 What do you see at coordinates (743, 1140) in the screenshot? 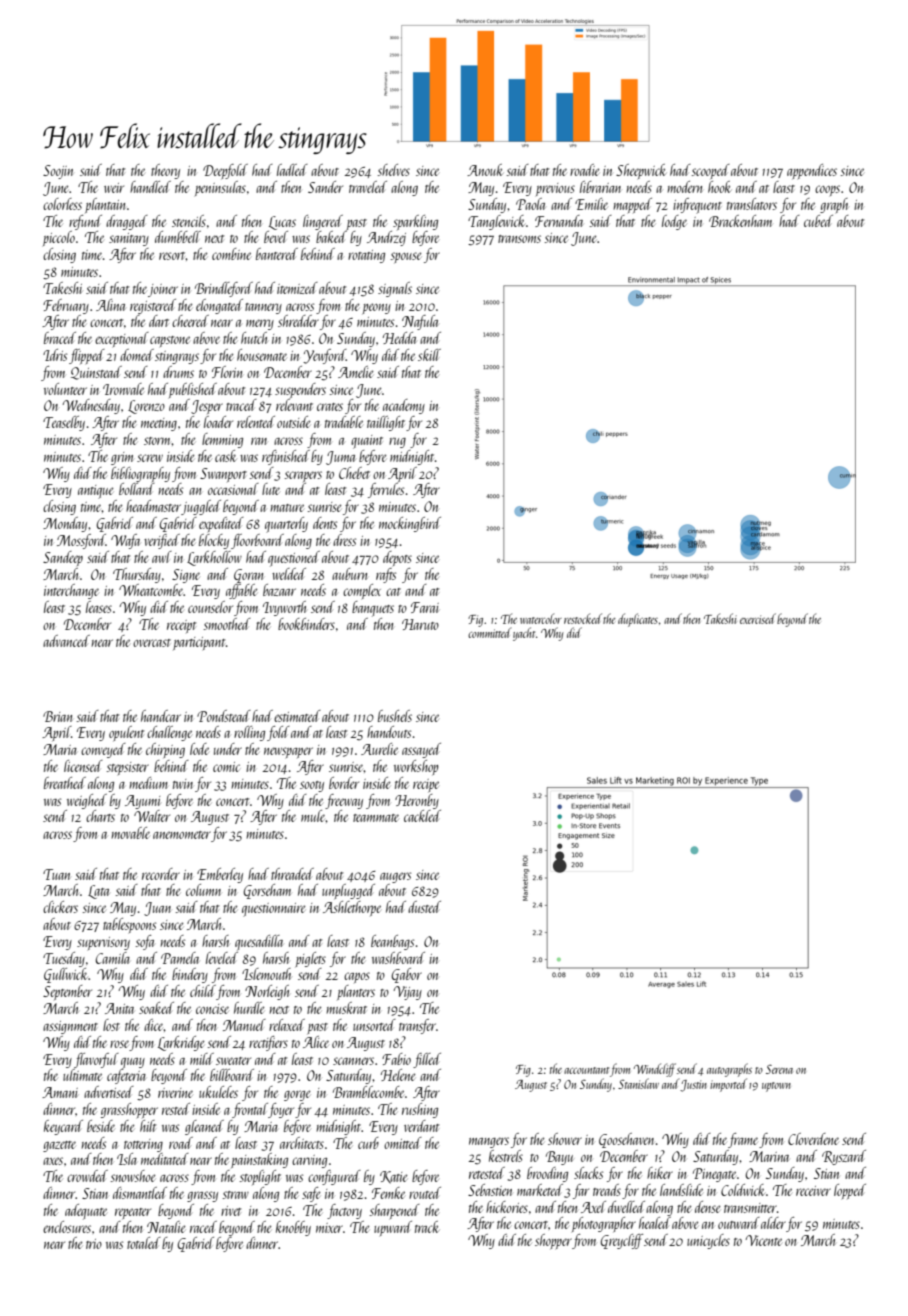
I see `frame` at bounding box center [743, 1140].
